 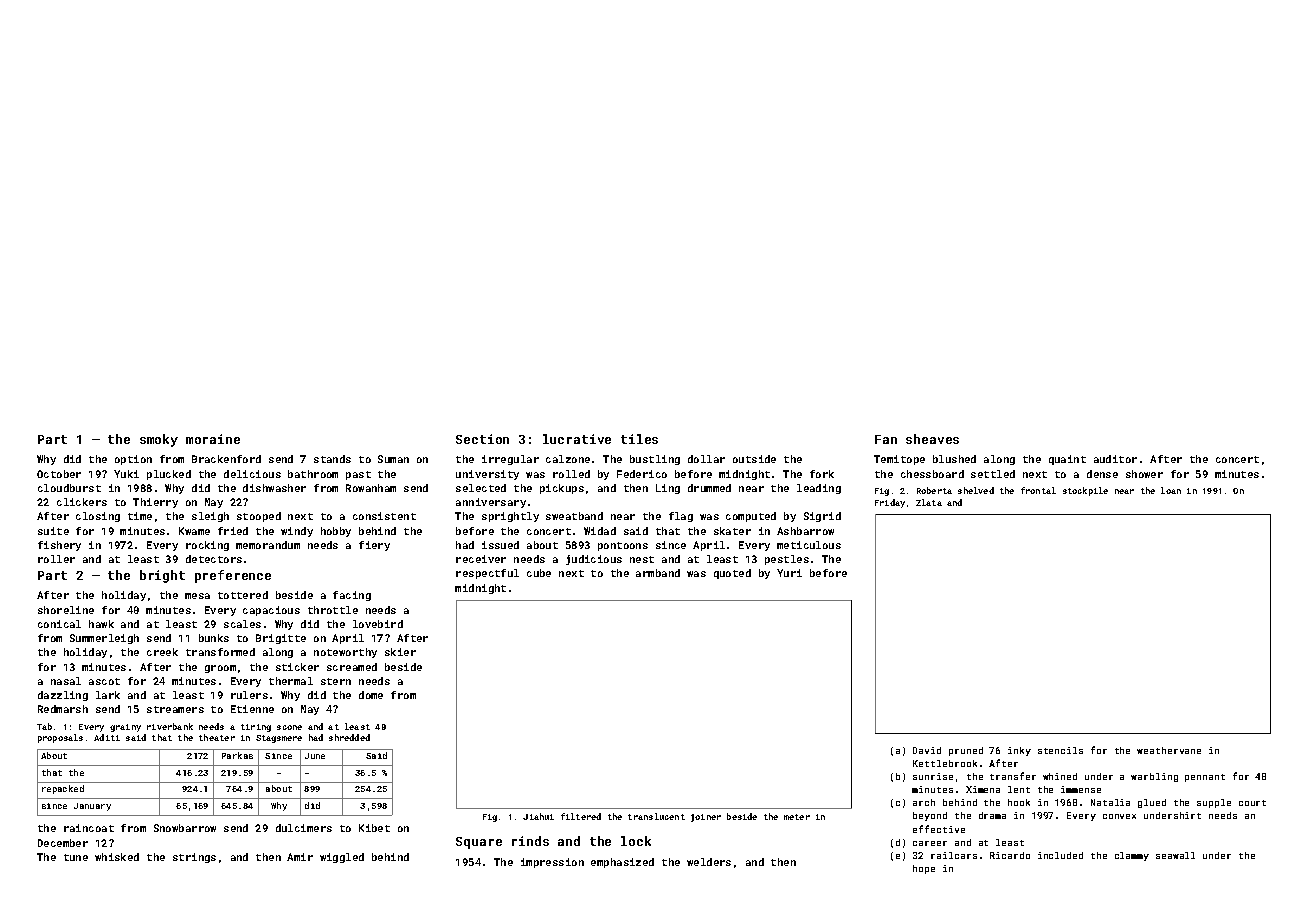 What do you see at coordinates (552, 863) in the screenshot?
I see `impression` at bounding box center [552, 863].
